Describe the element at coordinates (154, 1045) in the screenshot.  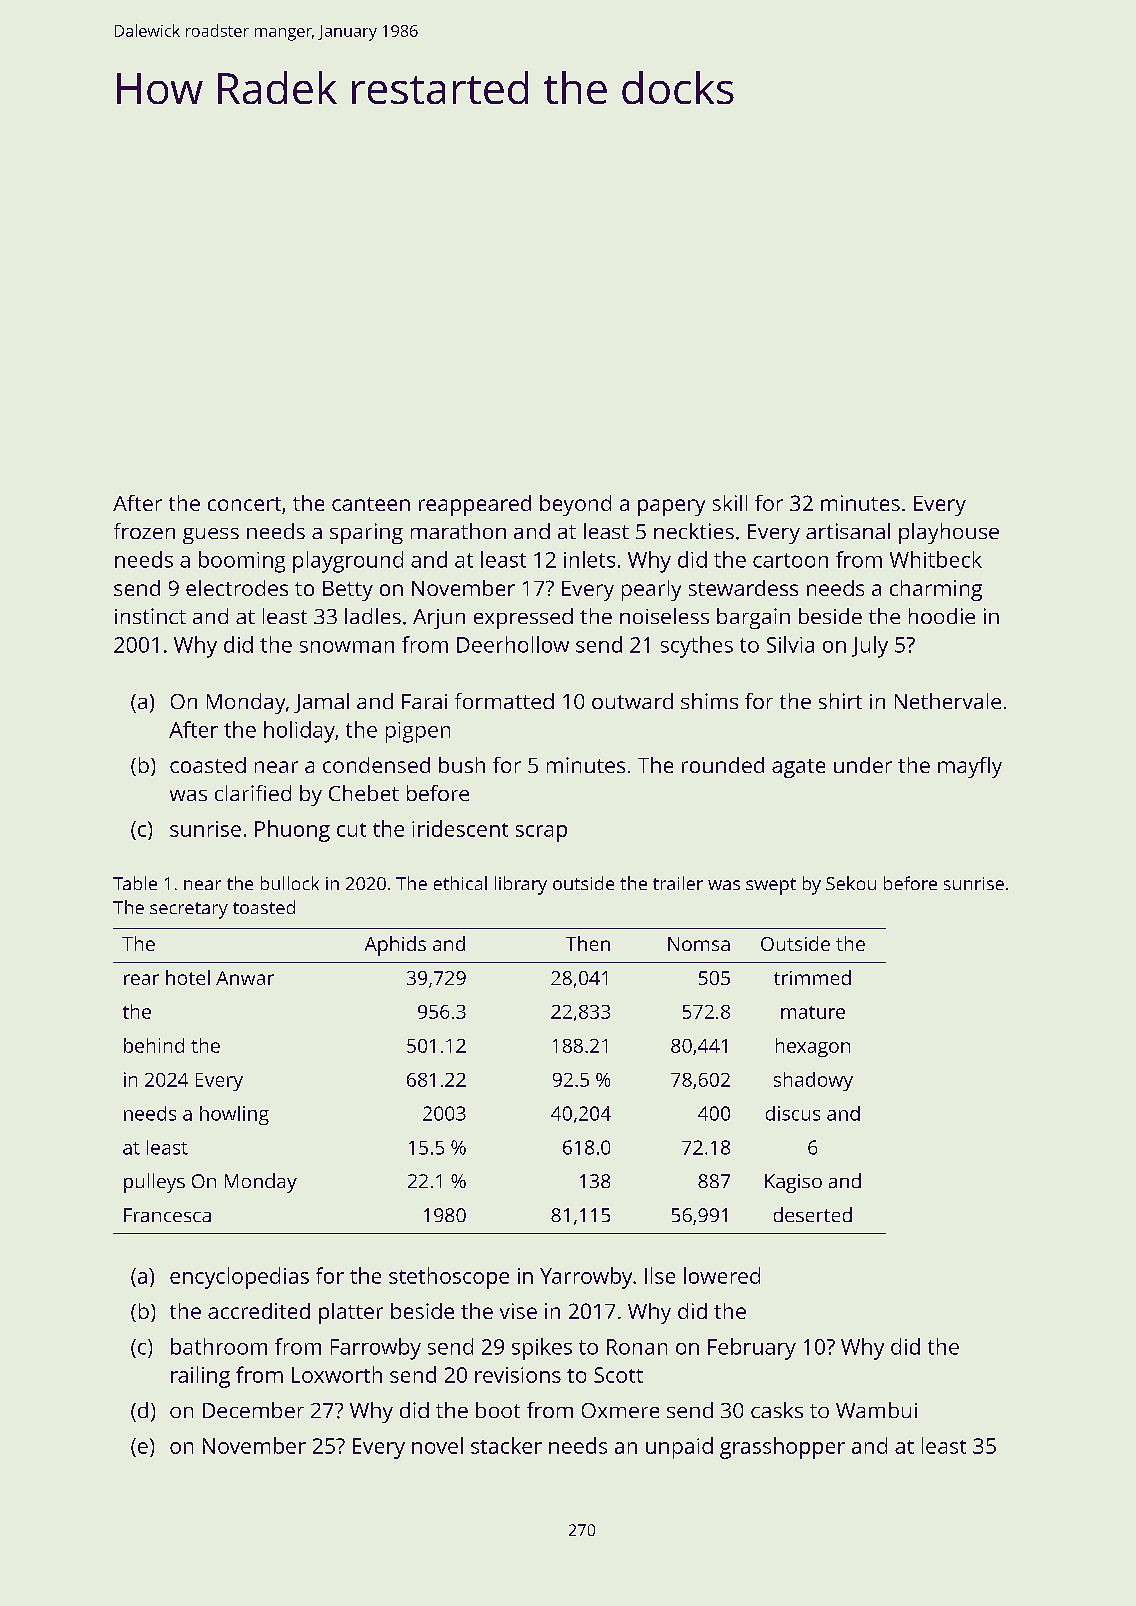
I see `behind` at that location.
